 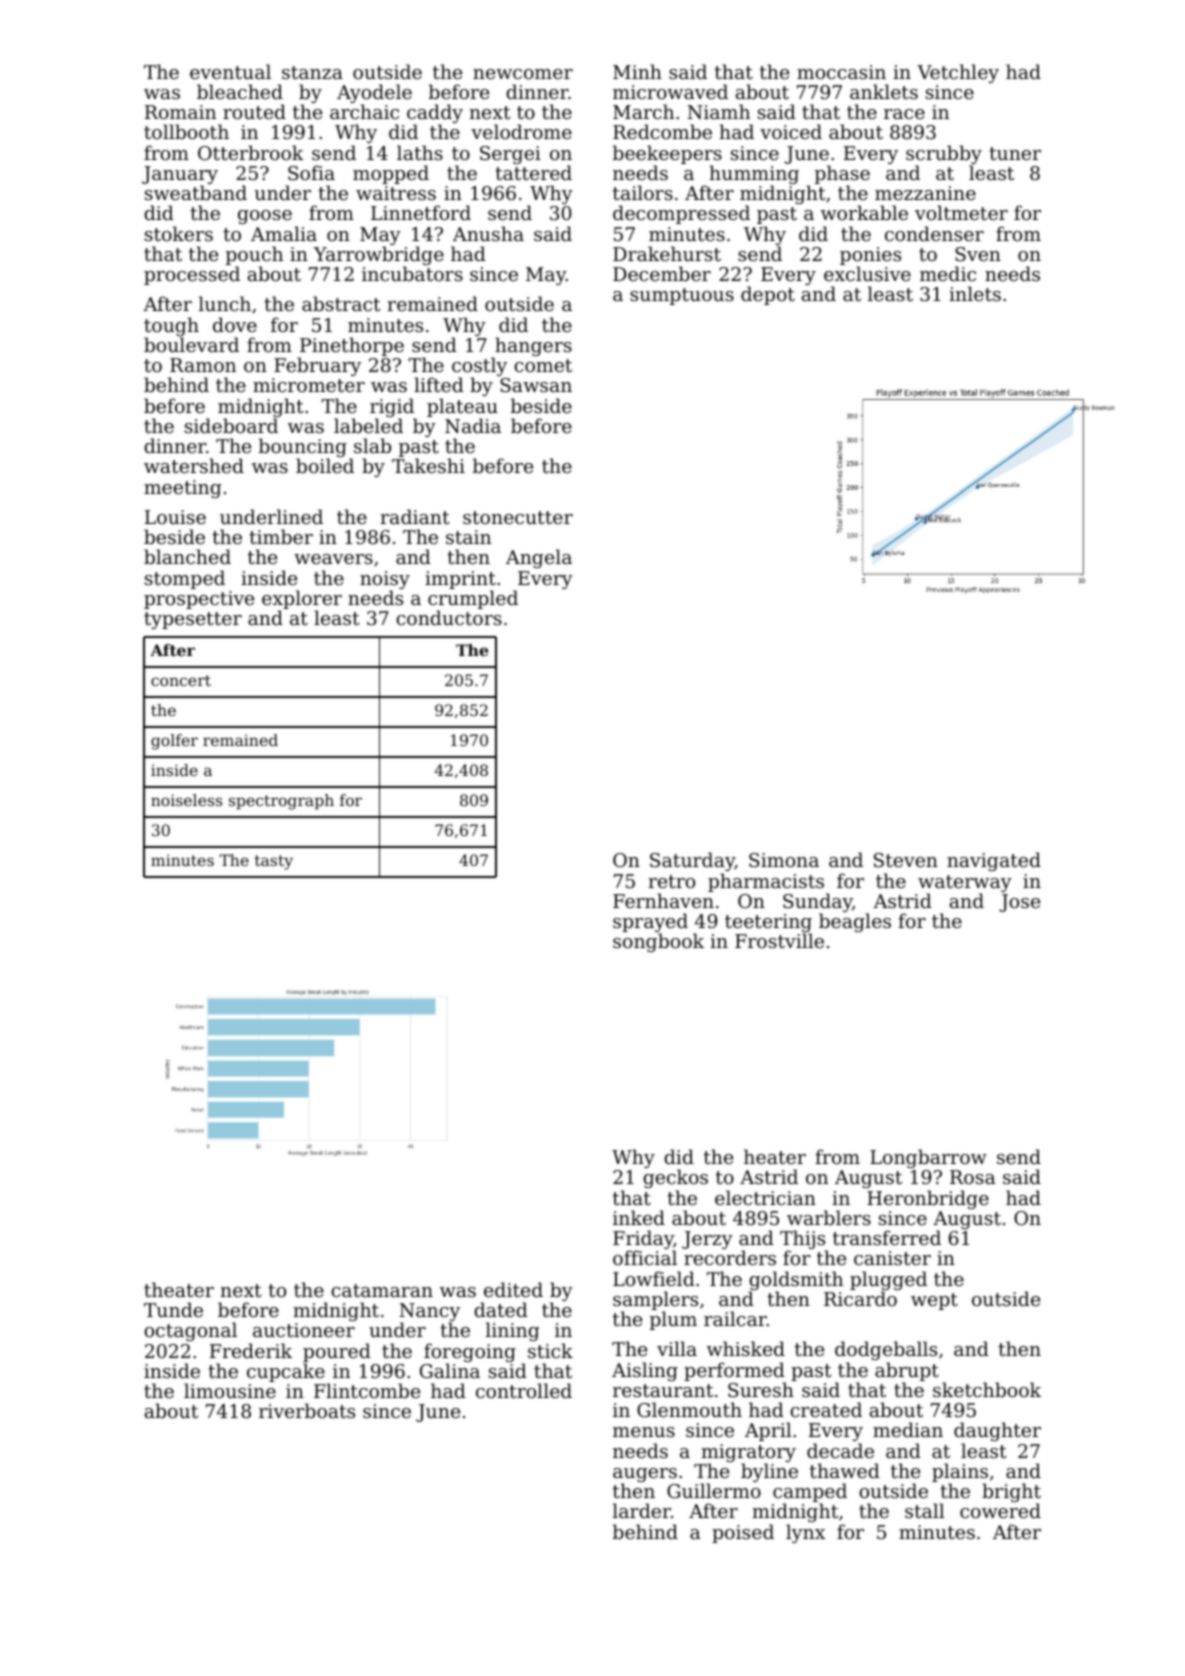 What do you see at coordinates (254, 111) in the image?
I see `routed` at bounding box center [254, 111].
